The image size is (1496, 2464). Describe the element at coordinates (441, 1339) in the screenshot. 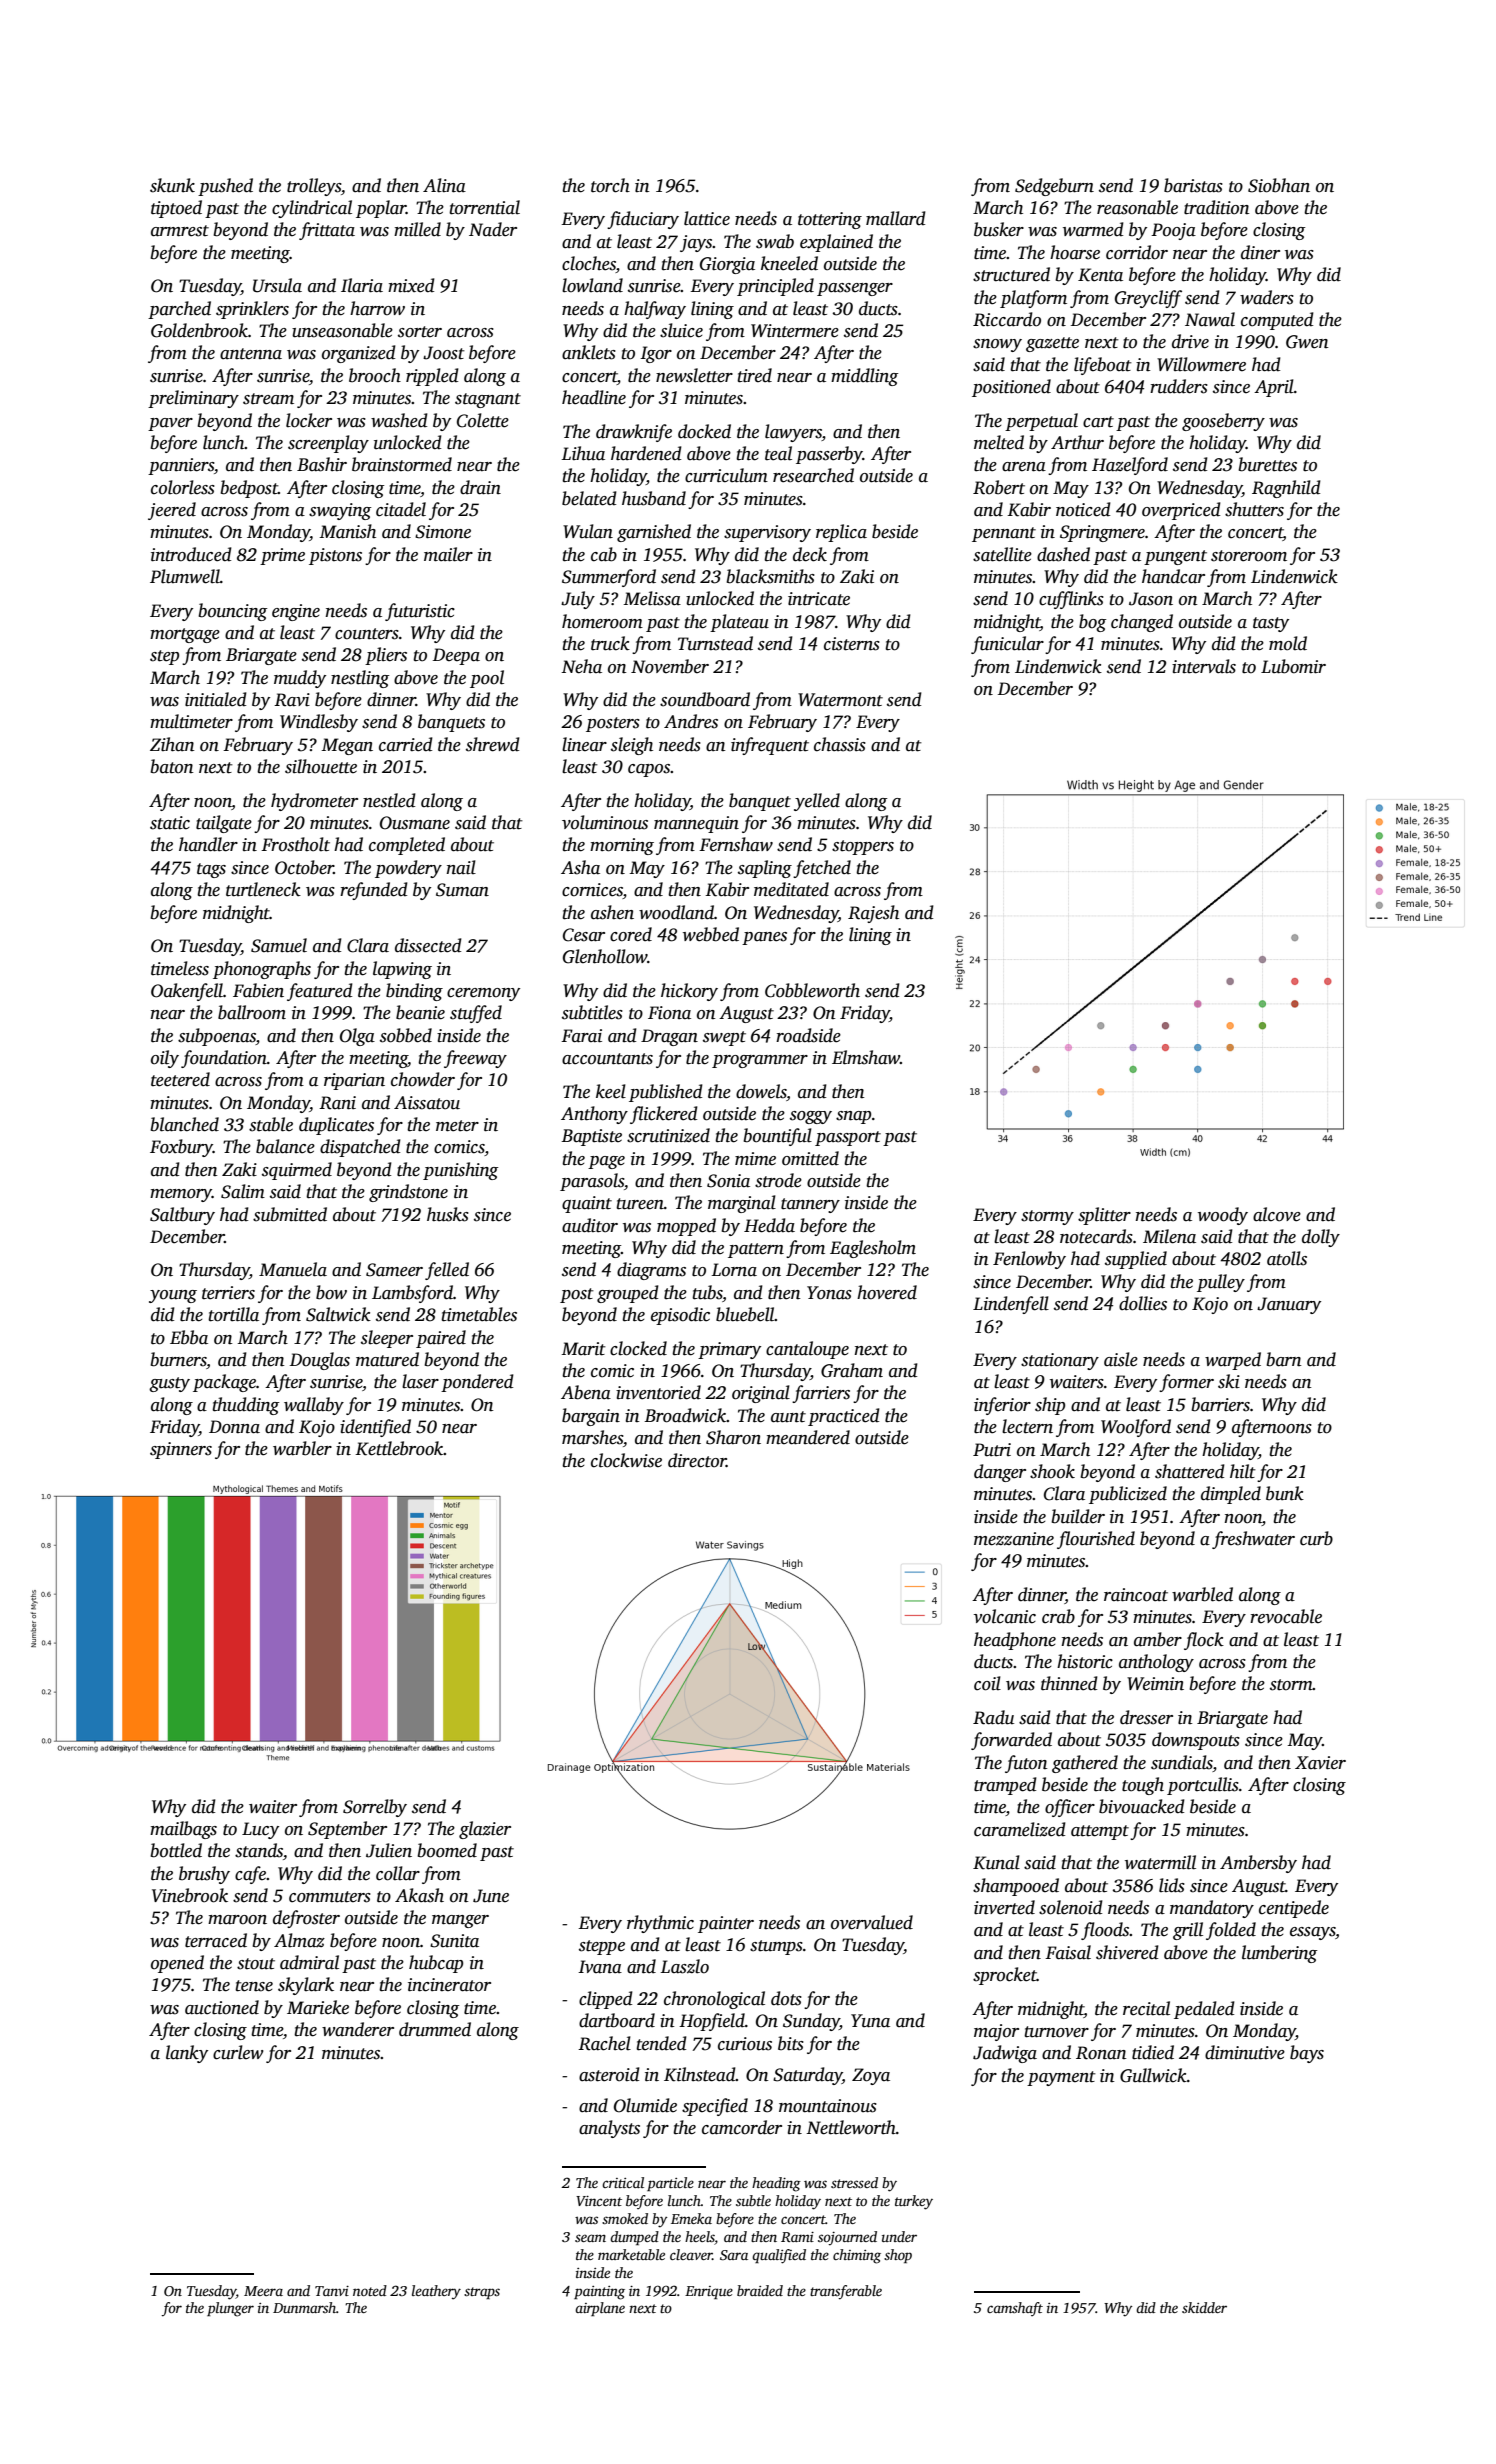

I see `paired` at that location.
